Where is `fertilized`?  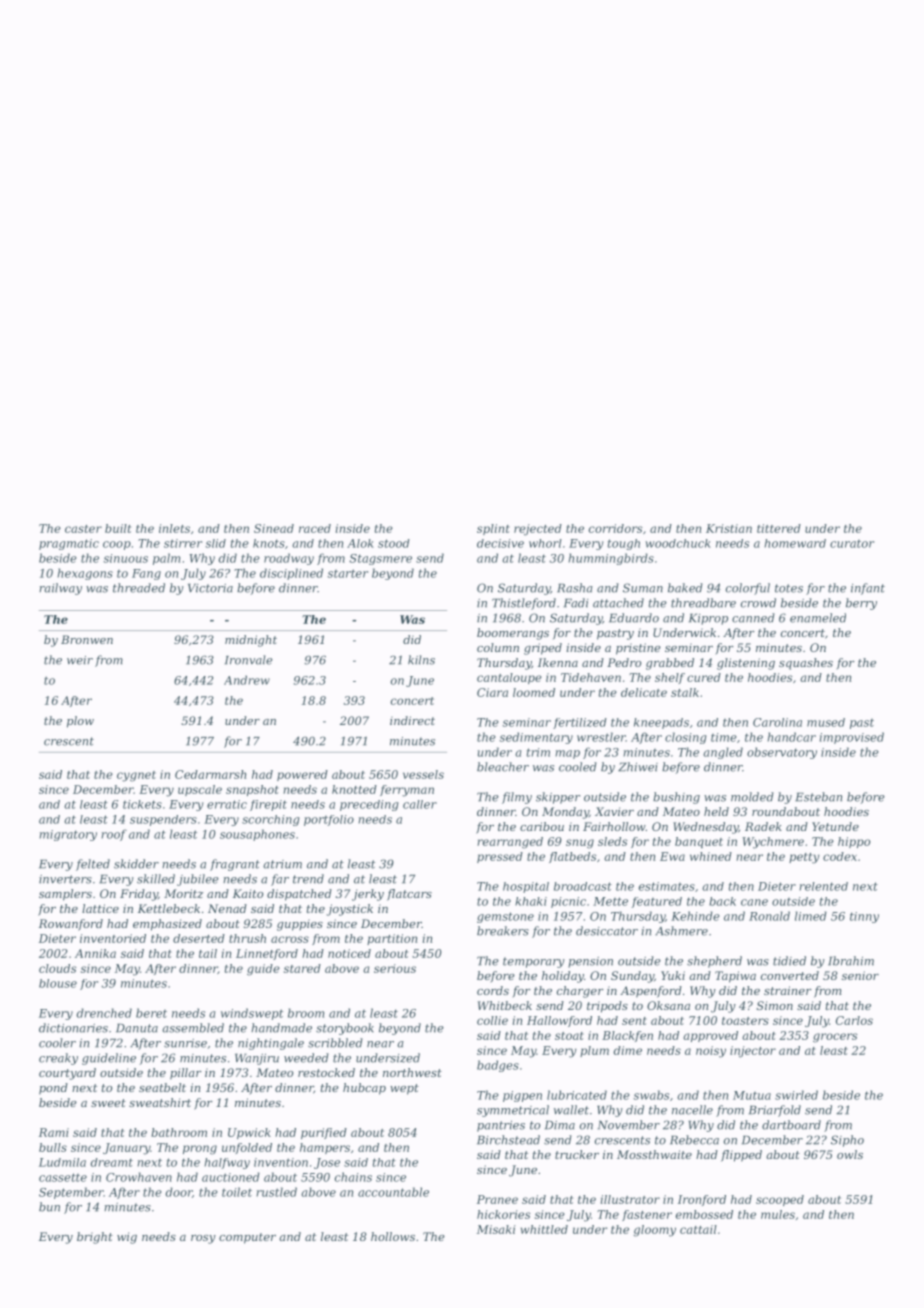
fertilized is located at coordinates (580, 723).
